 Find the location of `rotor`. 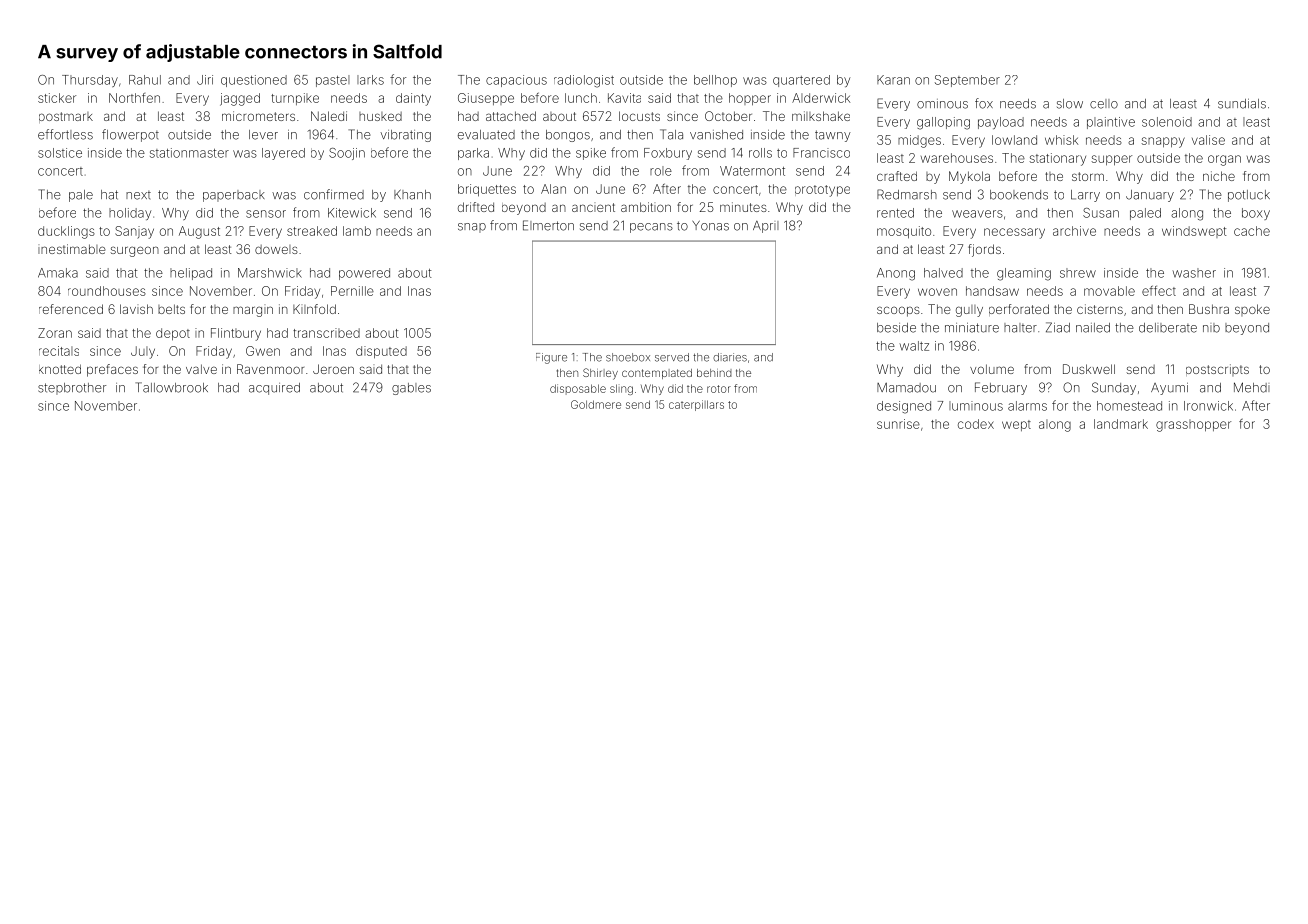

rotor is located at coordinates (719, 389).
